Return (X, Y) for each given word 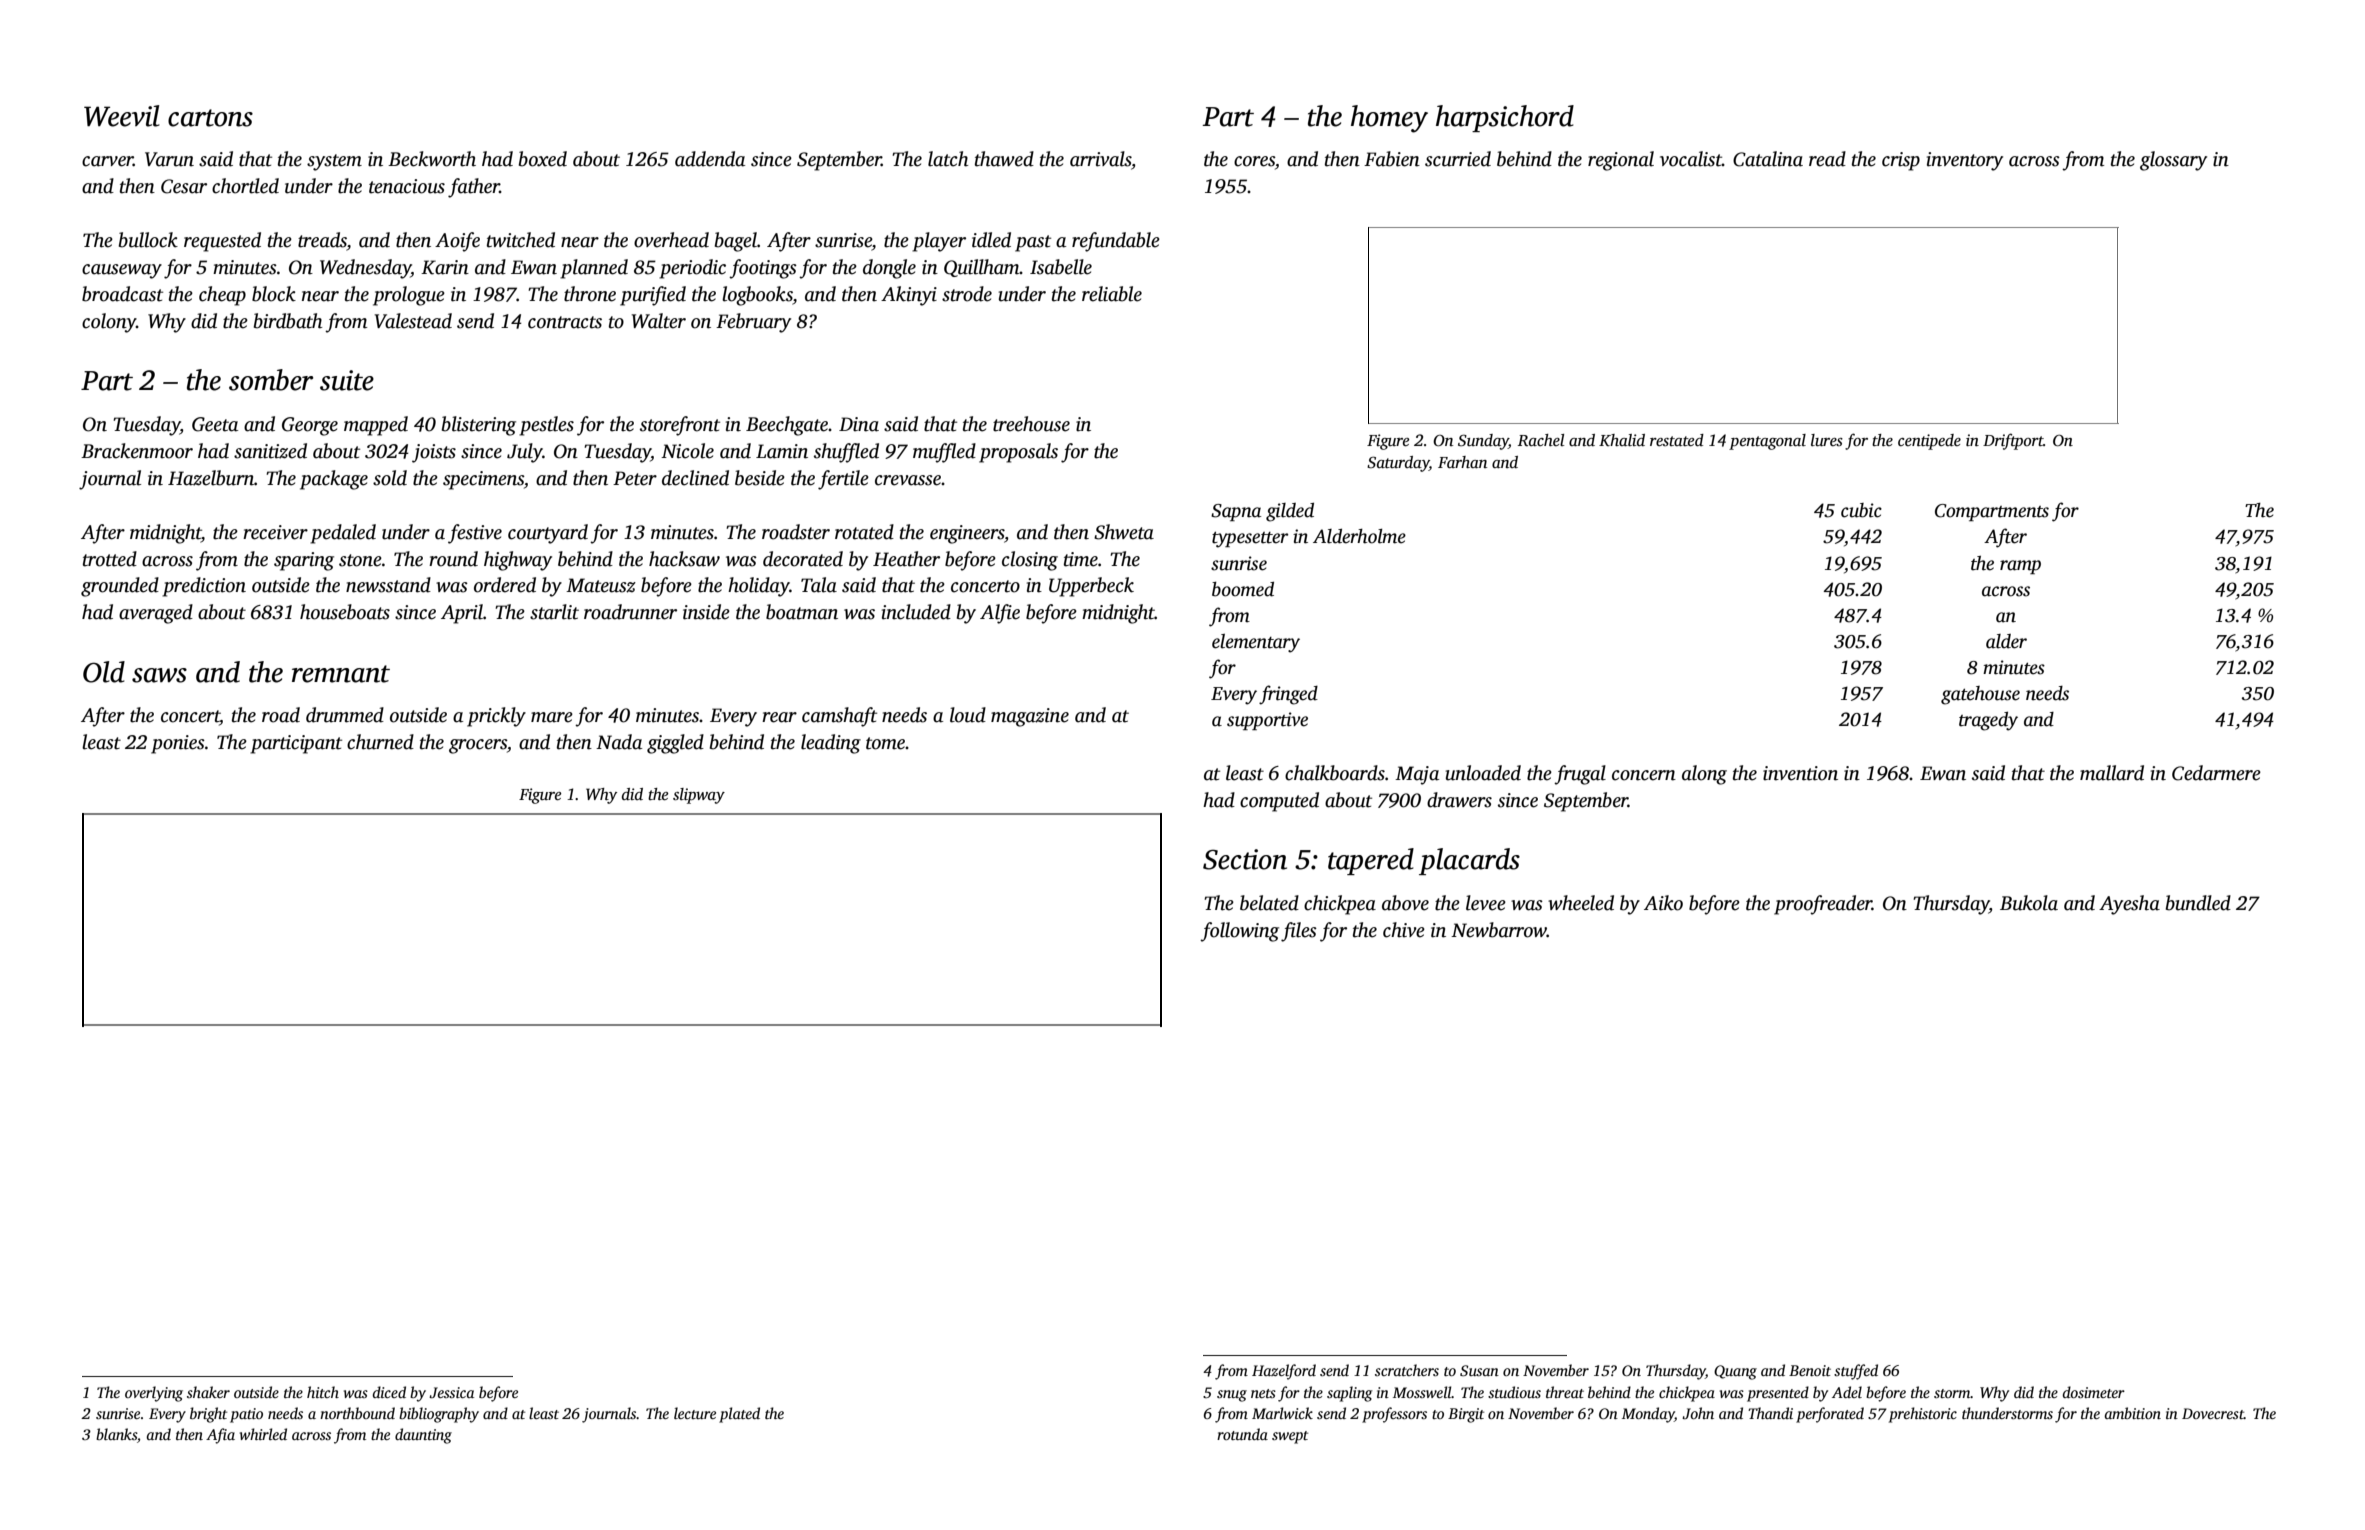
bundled (2198, 903)
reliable (1112, 294)
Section (1245, 859)
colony (109, 323)
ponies (178, 744)
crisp (1901, 161)
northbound (357, 1413)
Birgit (1466, 1415)
